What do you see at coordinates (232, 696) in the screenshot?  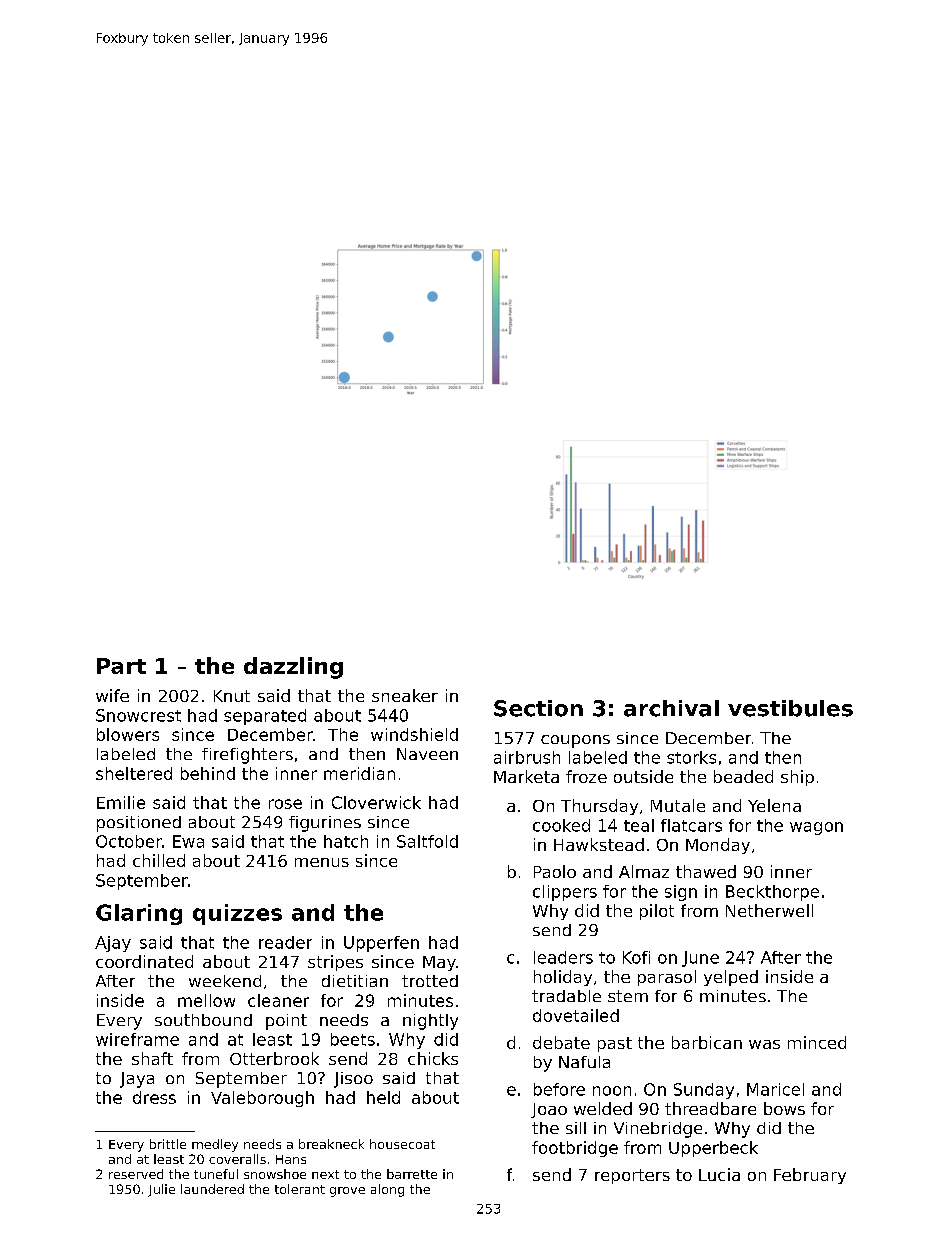 I see `Knut` at bounding box center [232, 696].
